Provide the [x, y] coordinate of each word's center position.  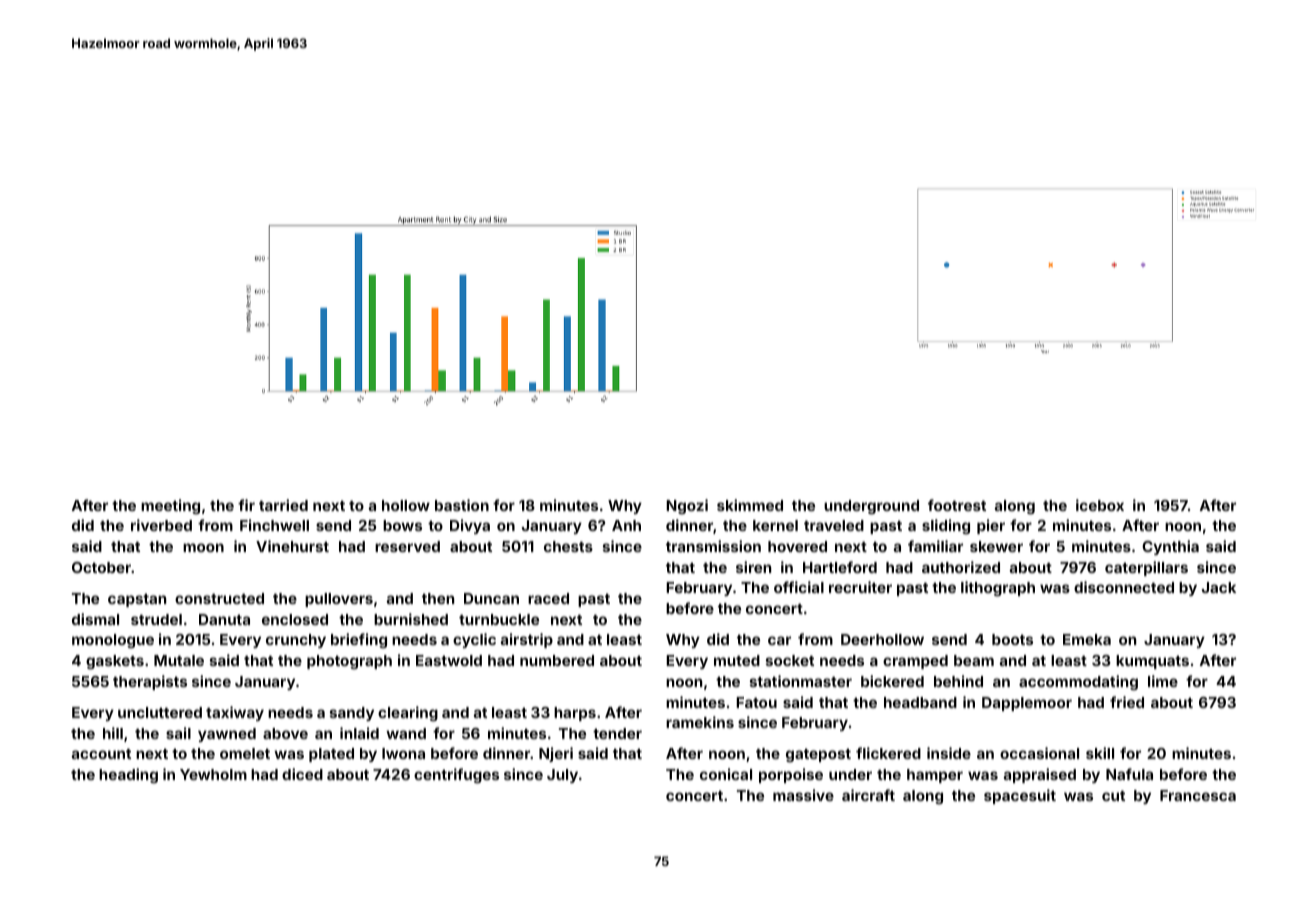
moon [203, 547]
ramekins [700, 722]
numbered [557, 660]
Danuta [224, 619]
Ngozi [687, 507]
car [779, 640]
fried [1127, 702]
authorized [961, 567]
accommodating [1078, 683]
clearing [408, 714]
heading [128, 776]
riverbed [161, 525]
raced [548, 598]
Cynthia [1170, 547]
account [101, 754]
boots [1012, 639]
